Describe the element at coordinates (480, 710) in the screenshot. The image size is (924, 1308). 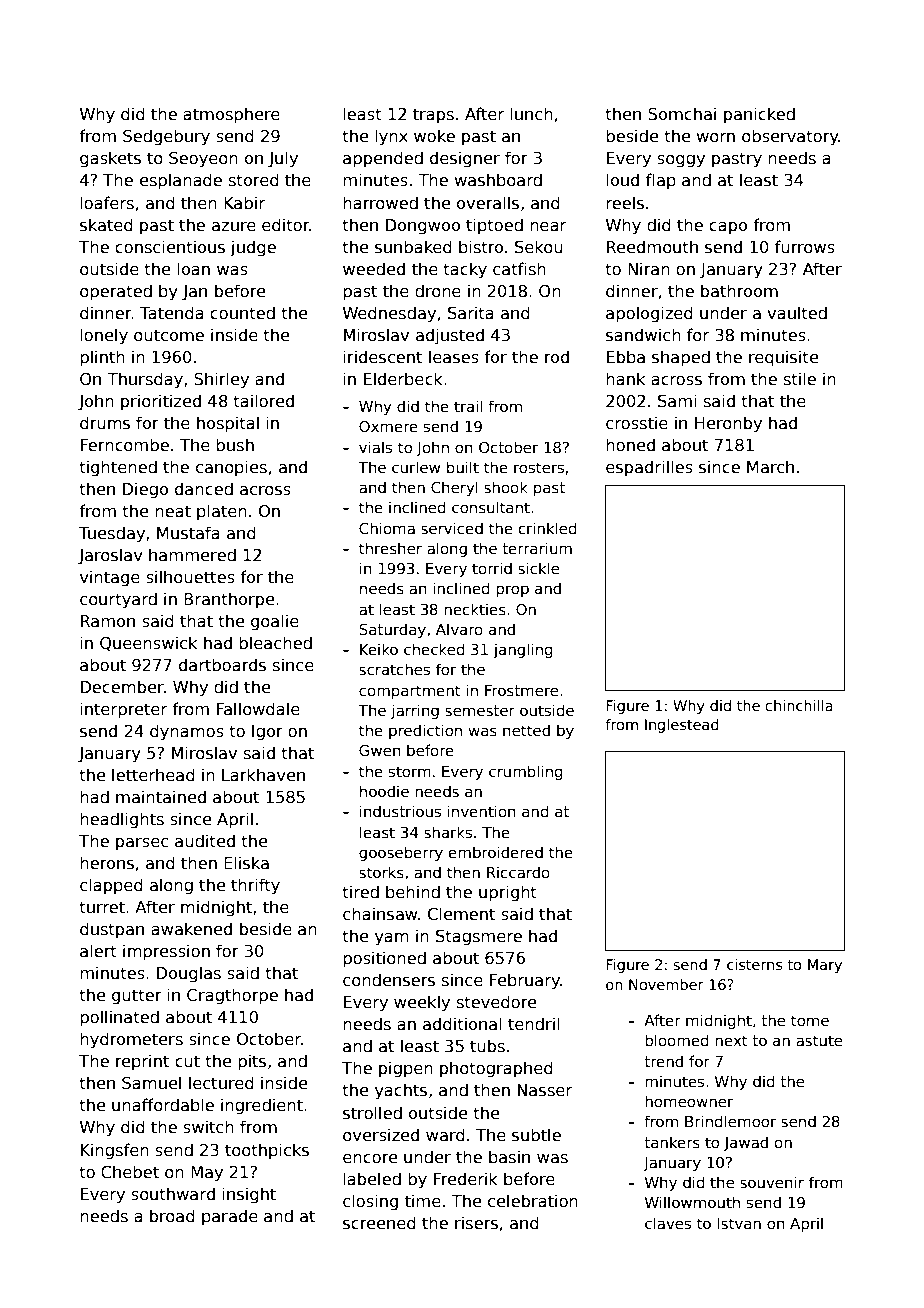
I see `semester` at that location.
